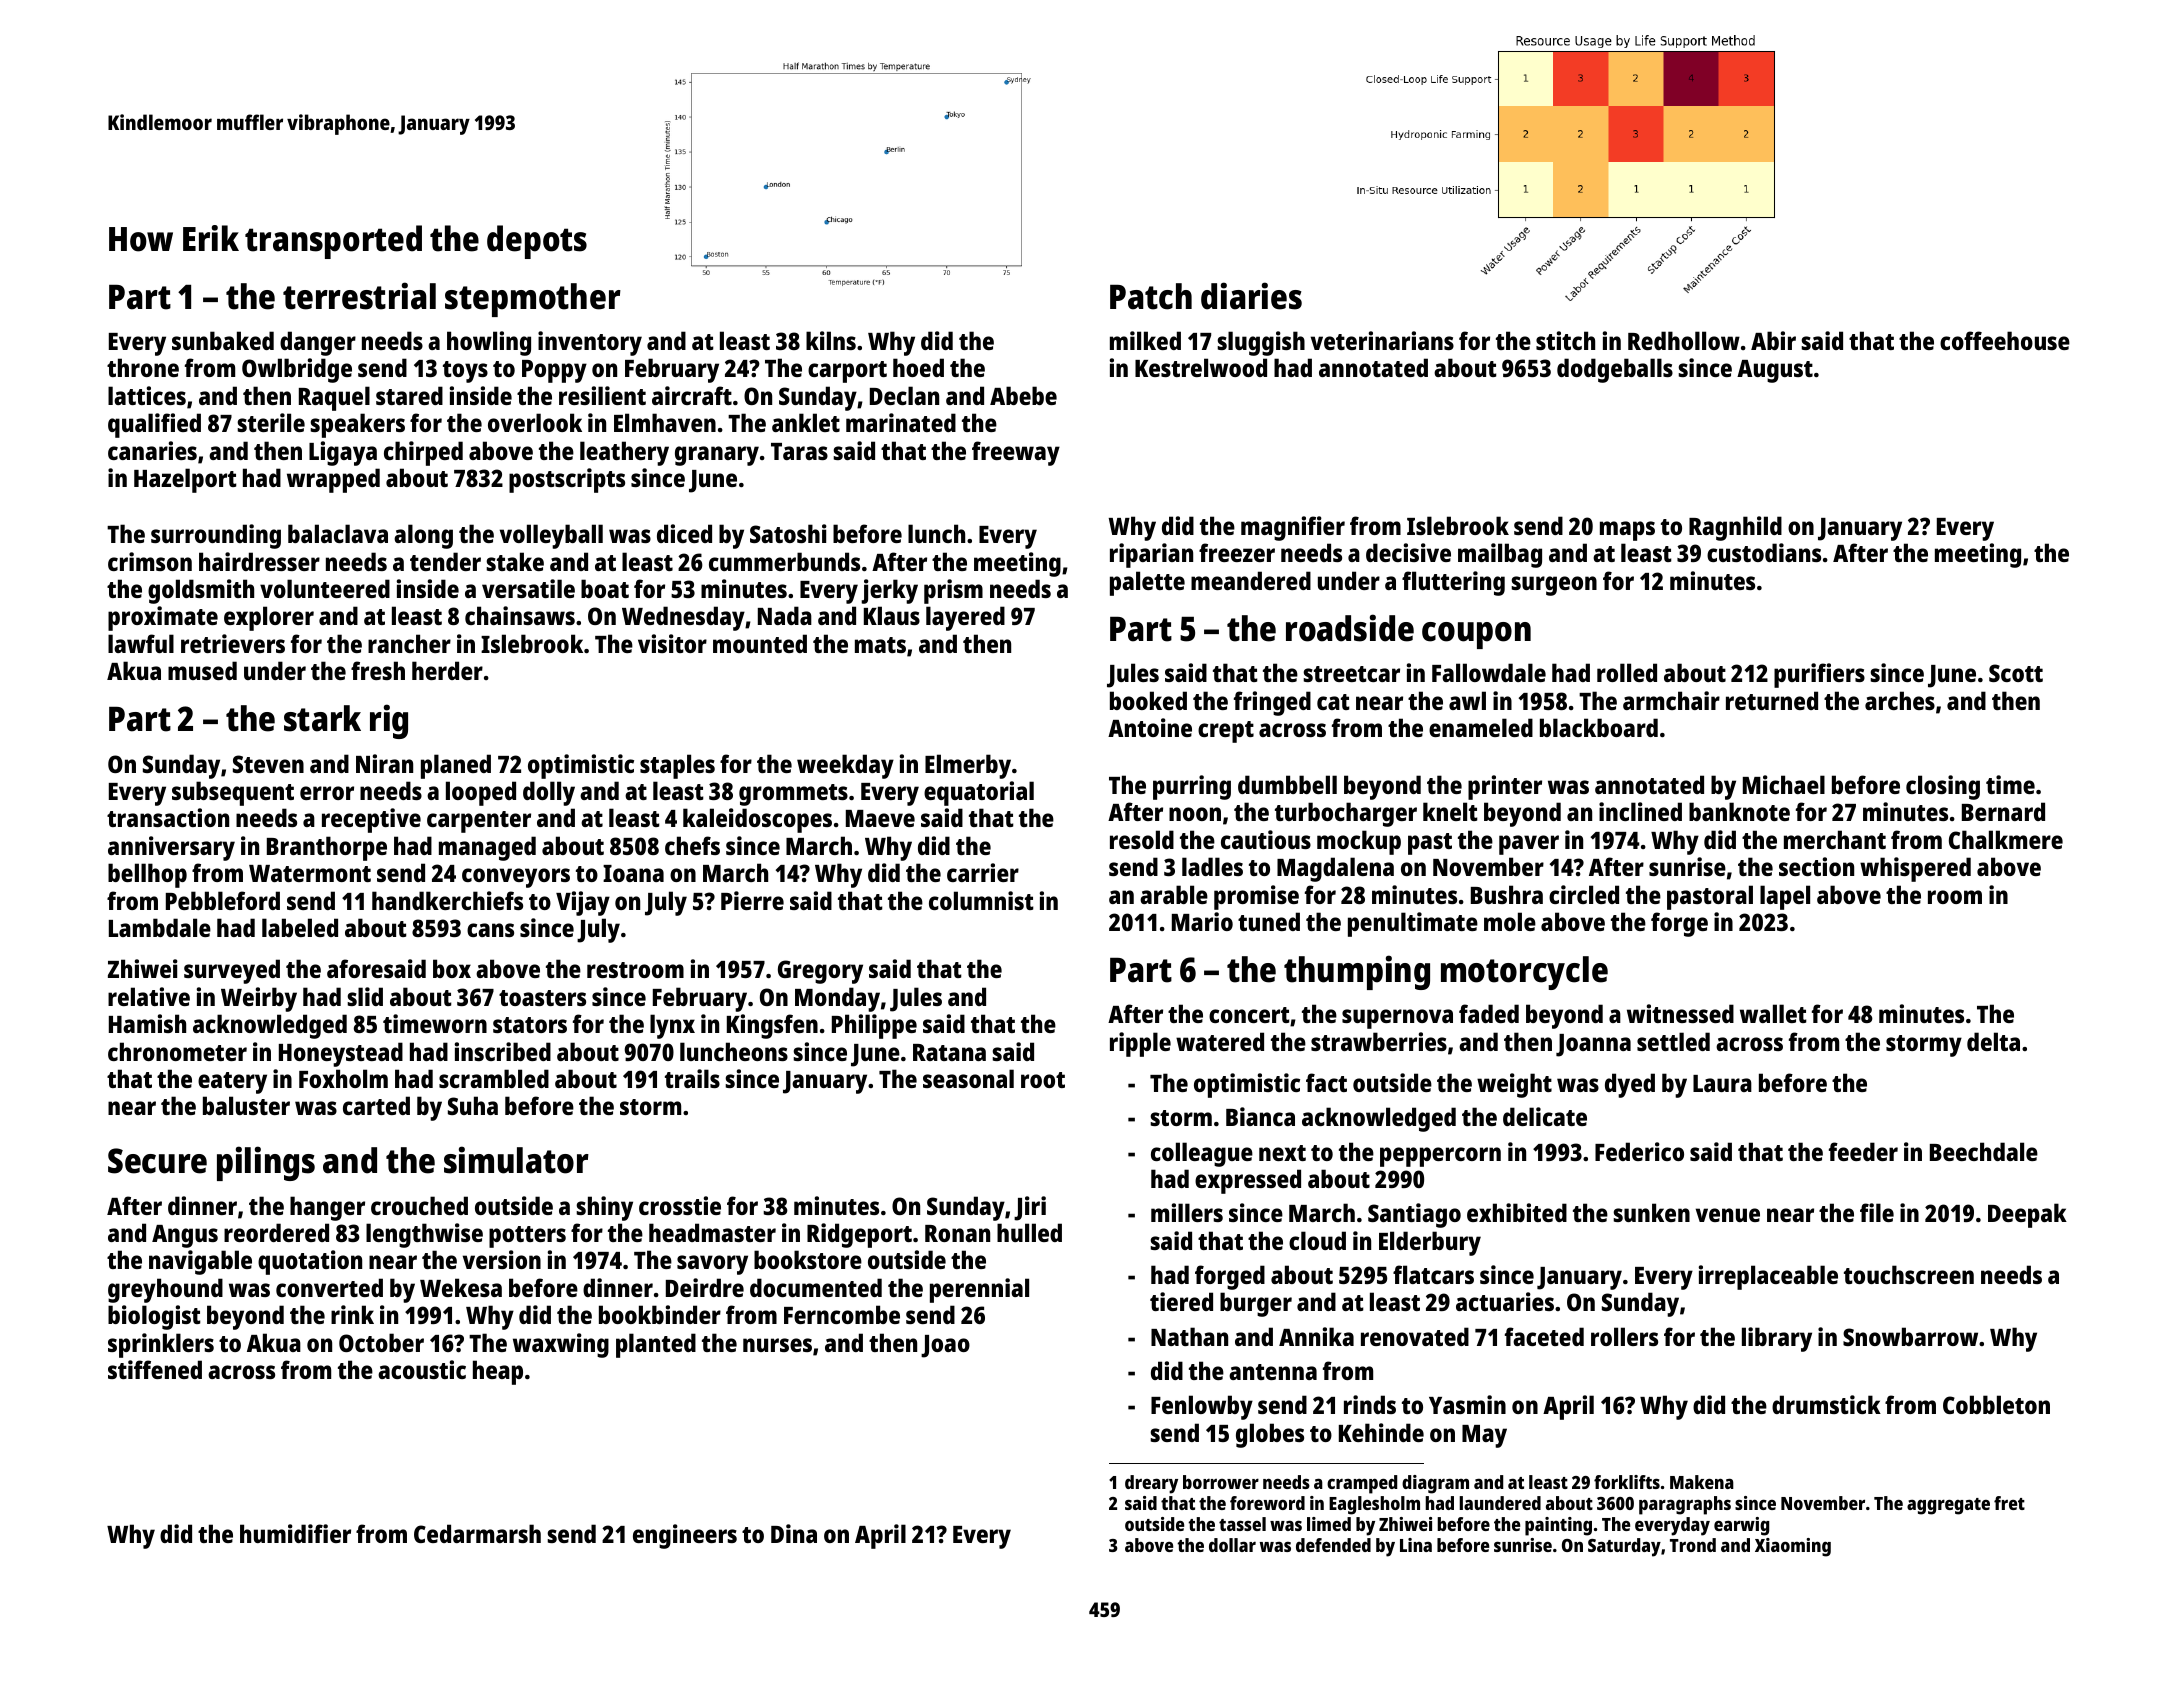 This page has height=1683, width=2178. I want to click on delicate, so click(1545, 1116).
